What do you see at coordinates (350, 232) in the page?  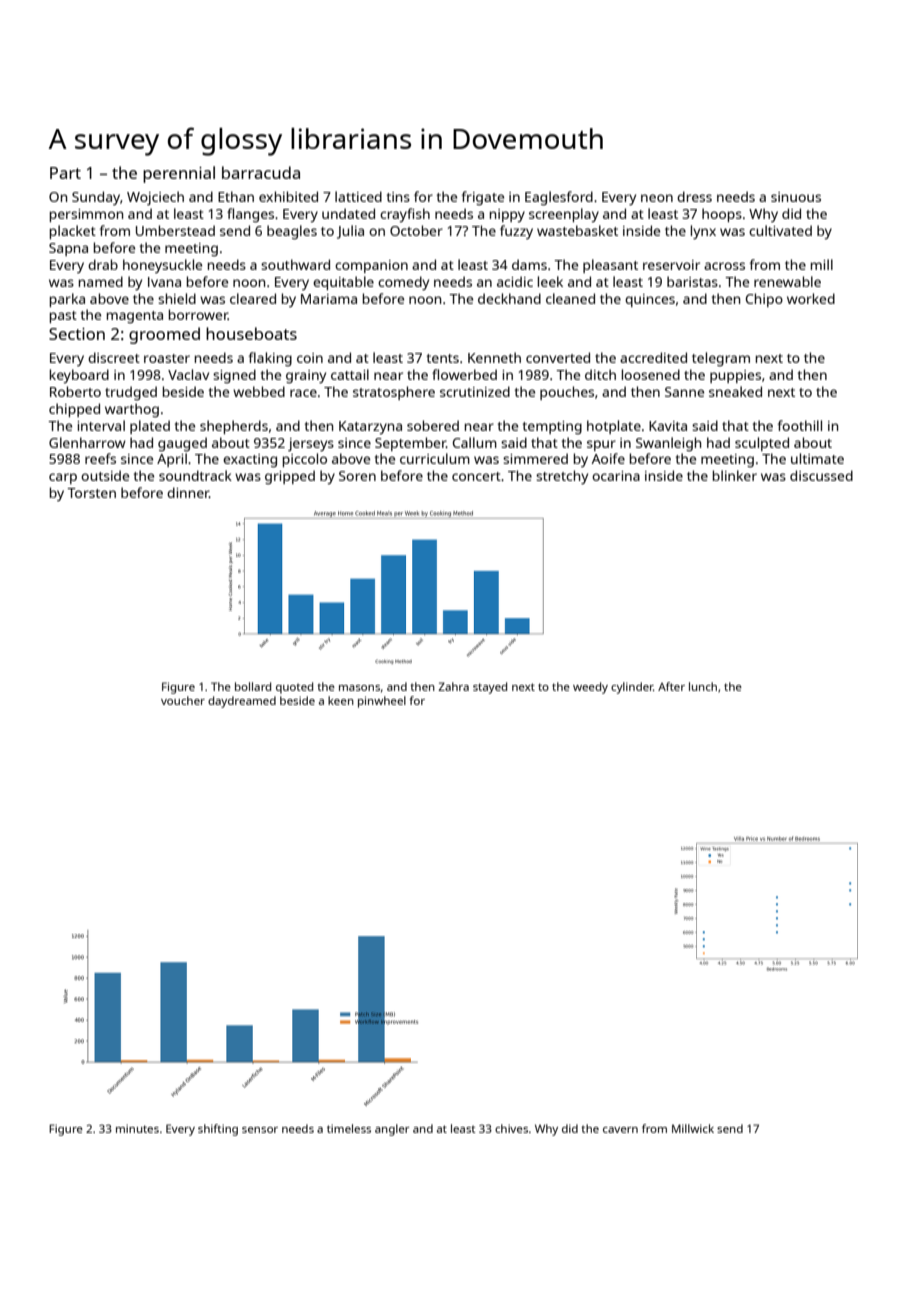 I see `Julia` at bounding box center [350, 232].
